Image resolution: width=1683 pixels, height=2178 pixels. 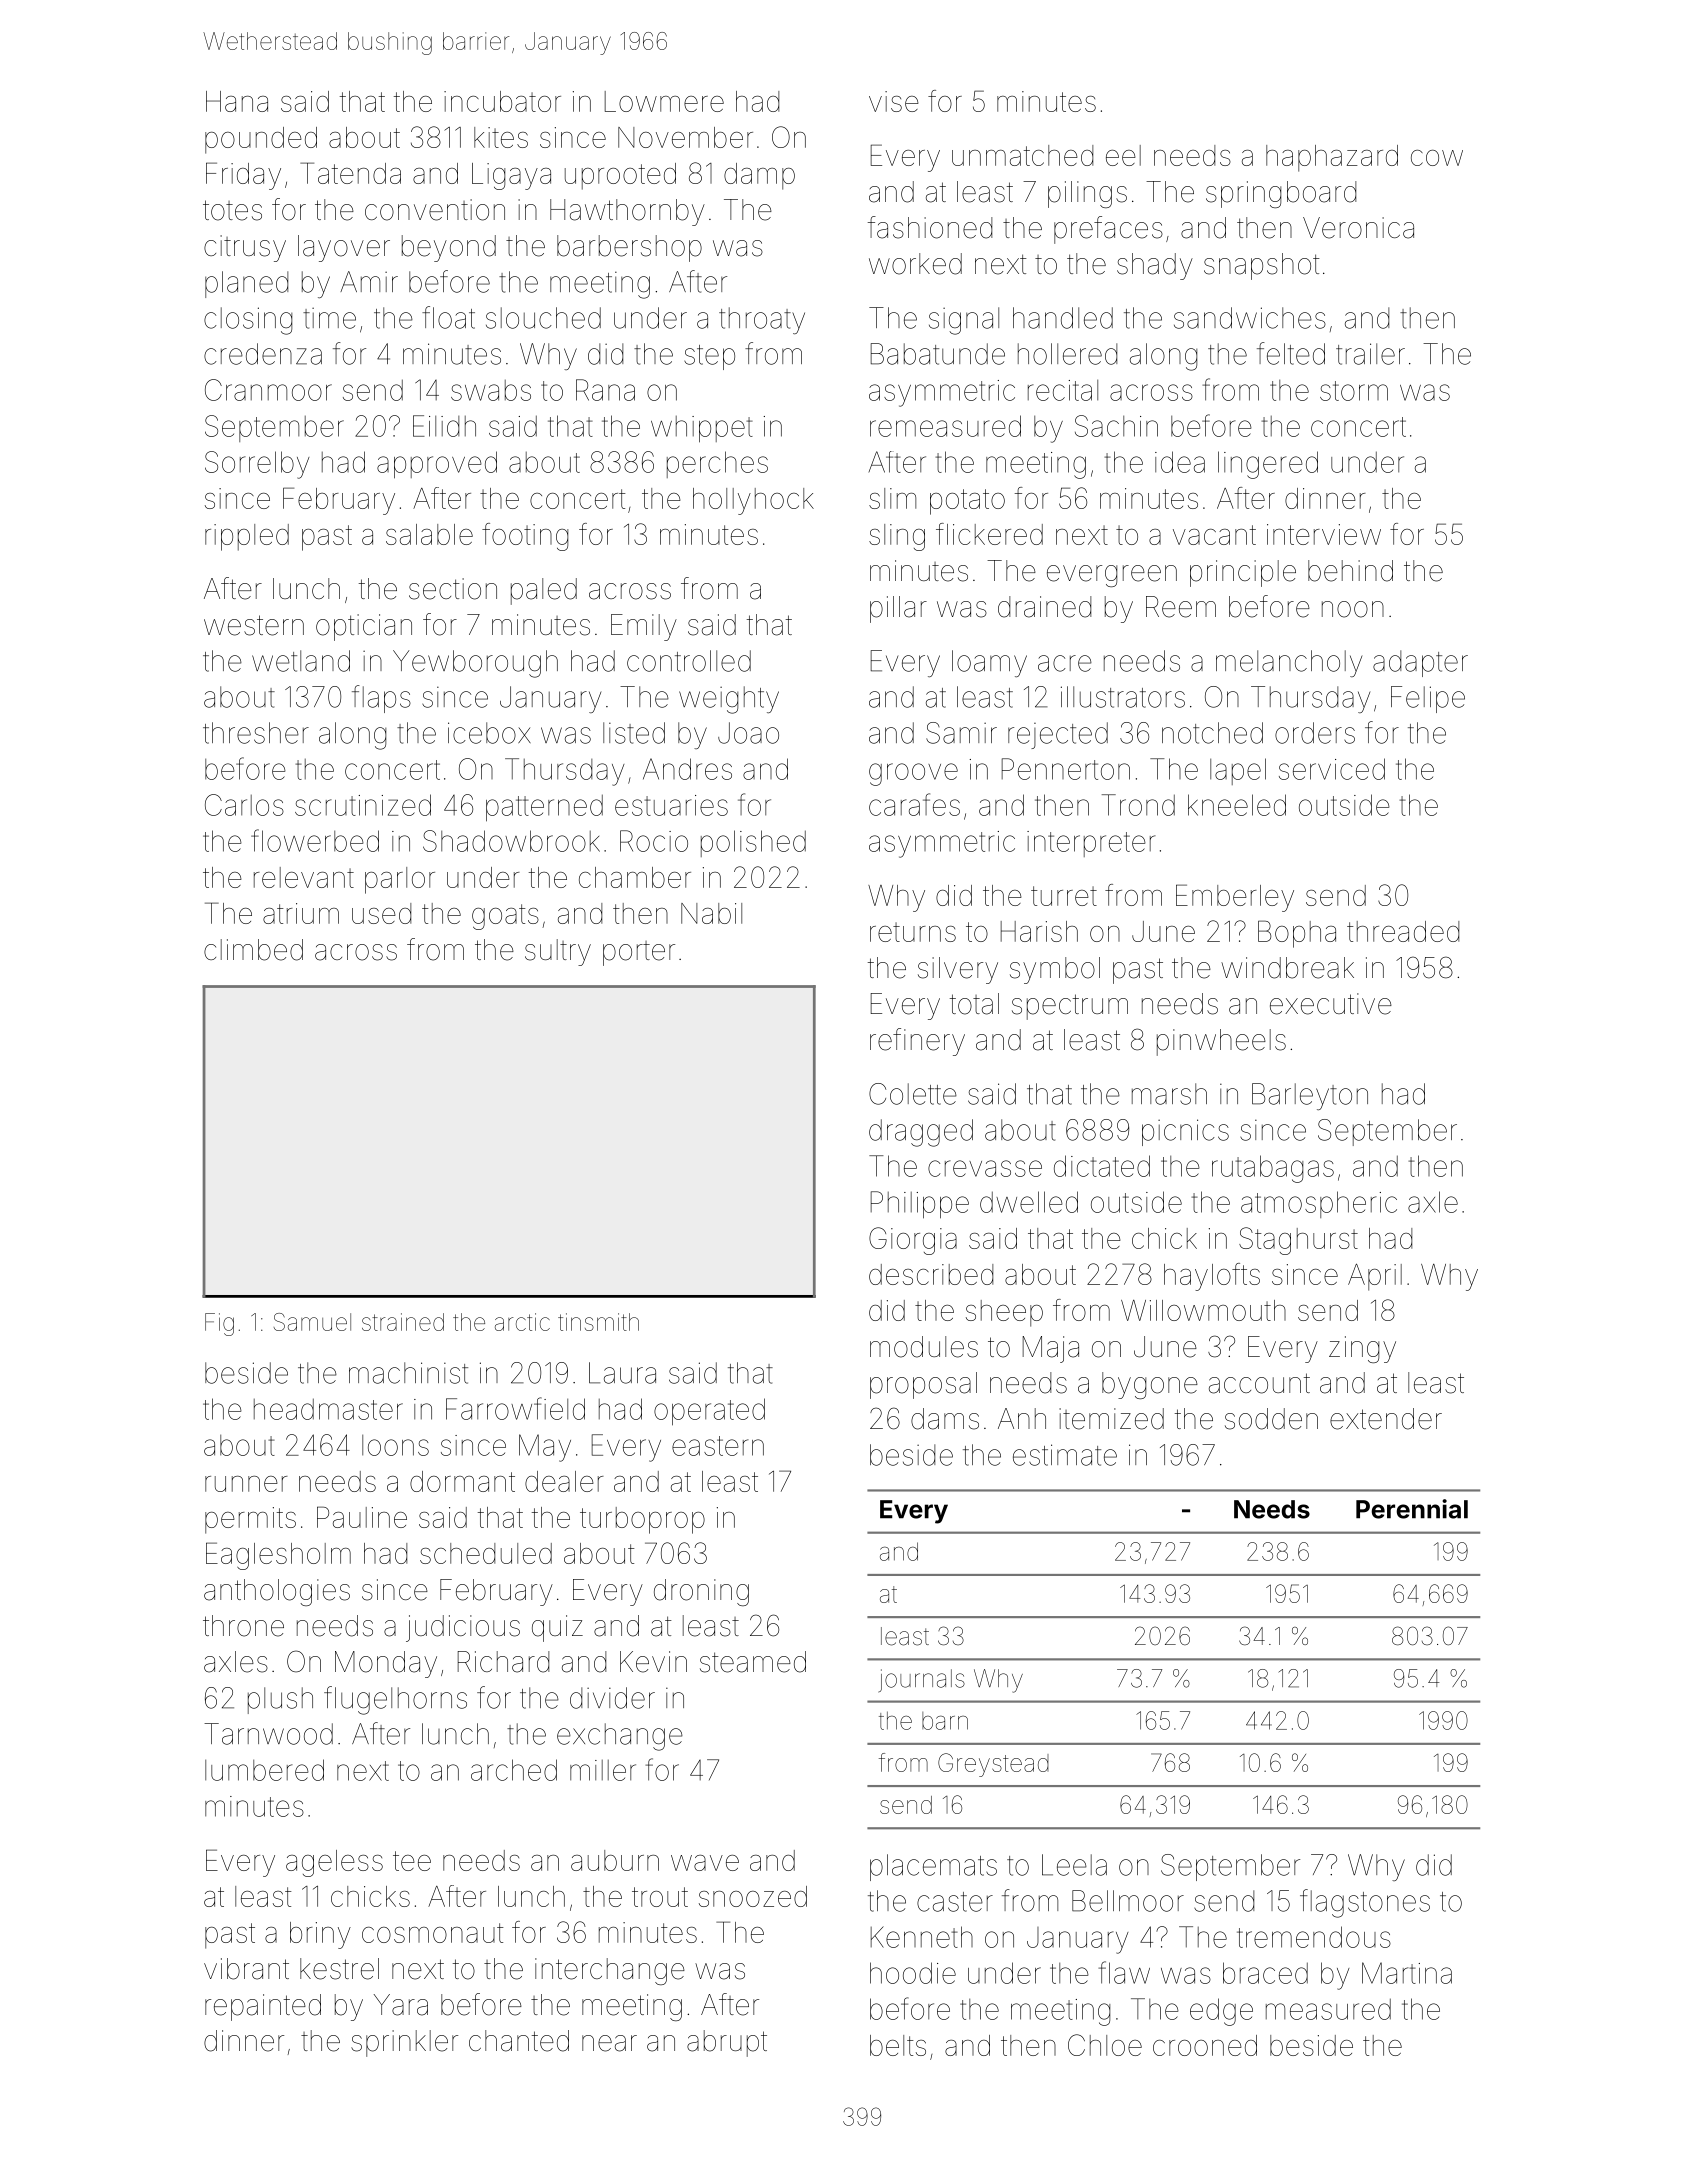 What do you see at coordinates (1235, 898) in the screenshot?
I see `Emberley` at bounding box center [1235, 898].
